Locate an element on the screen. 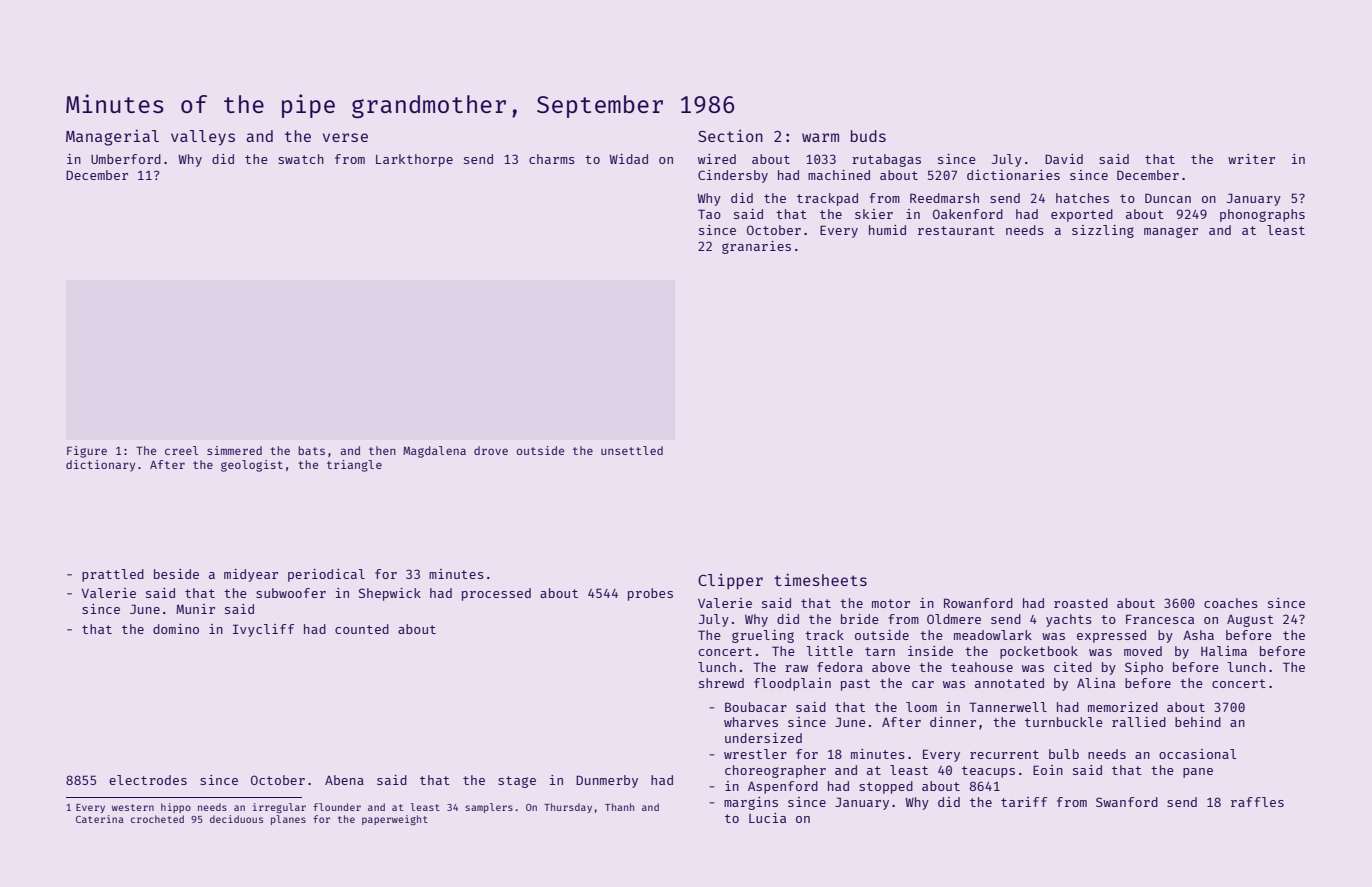  granaries is located at coordinates (756, 247).
